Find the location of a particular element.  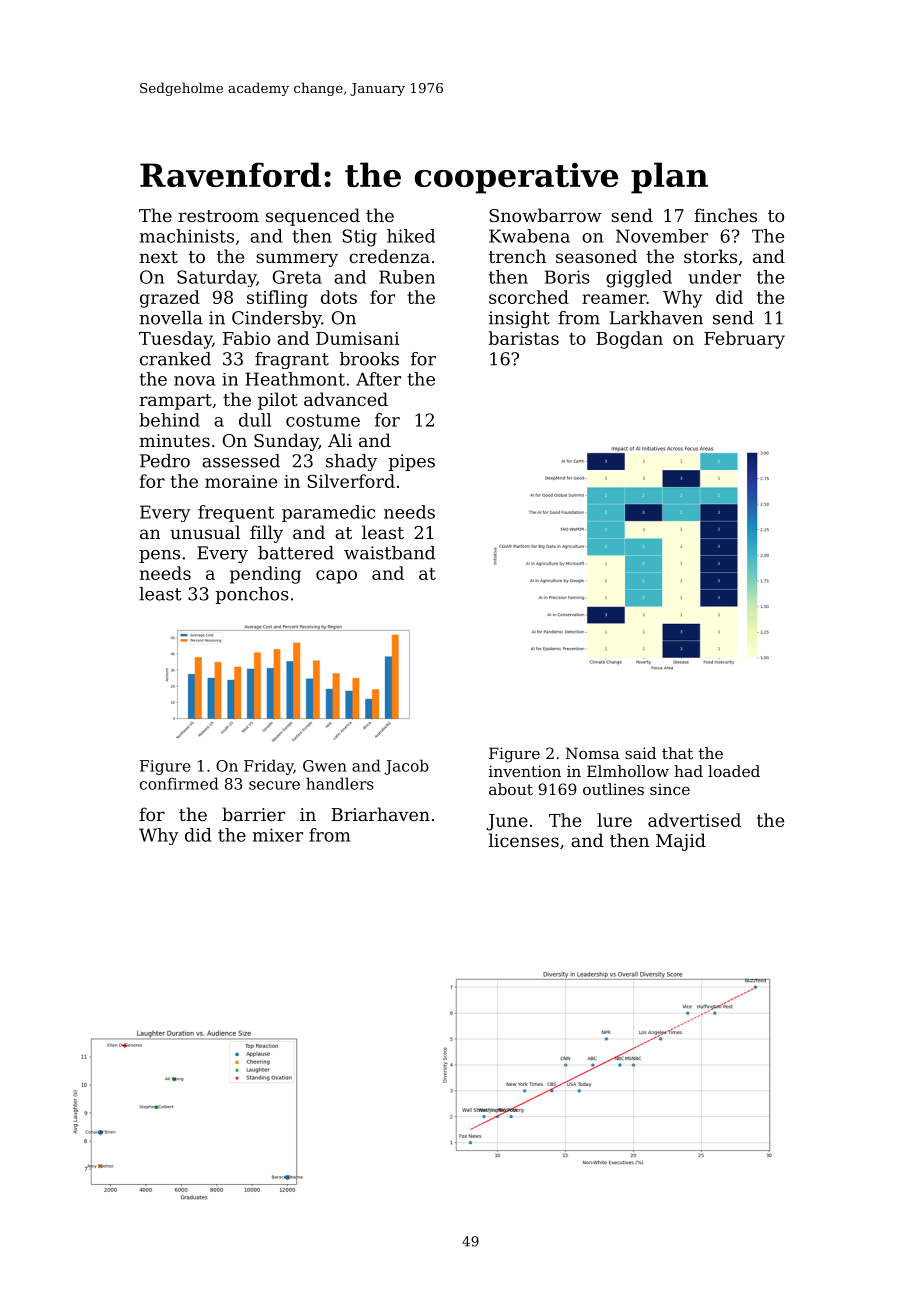

After is located at coordinates (378, 379).
